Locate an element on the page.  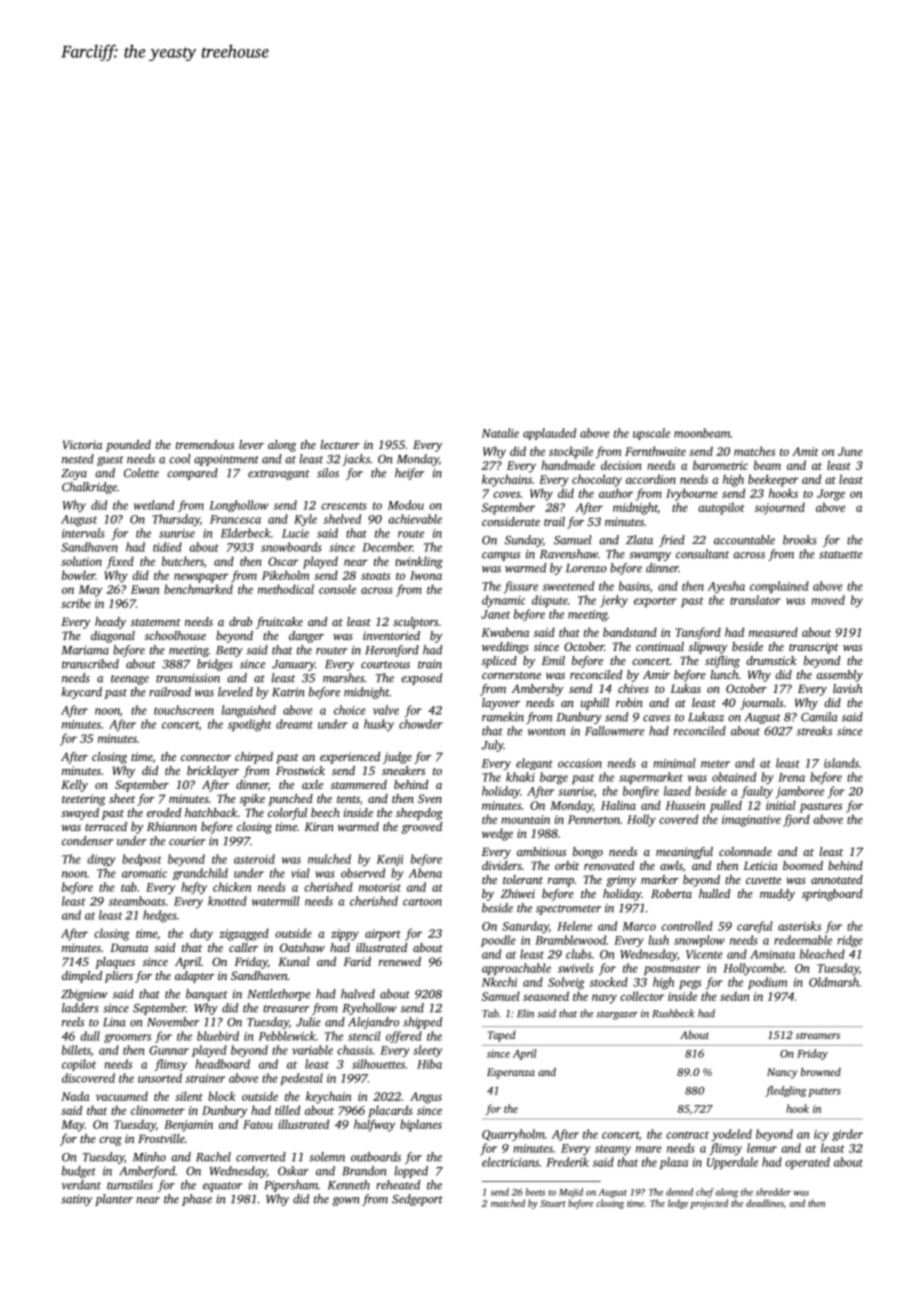
Amit is located at coordinates (805, 451).
